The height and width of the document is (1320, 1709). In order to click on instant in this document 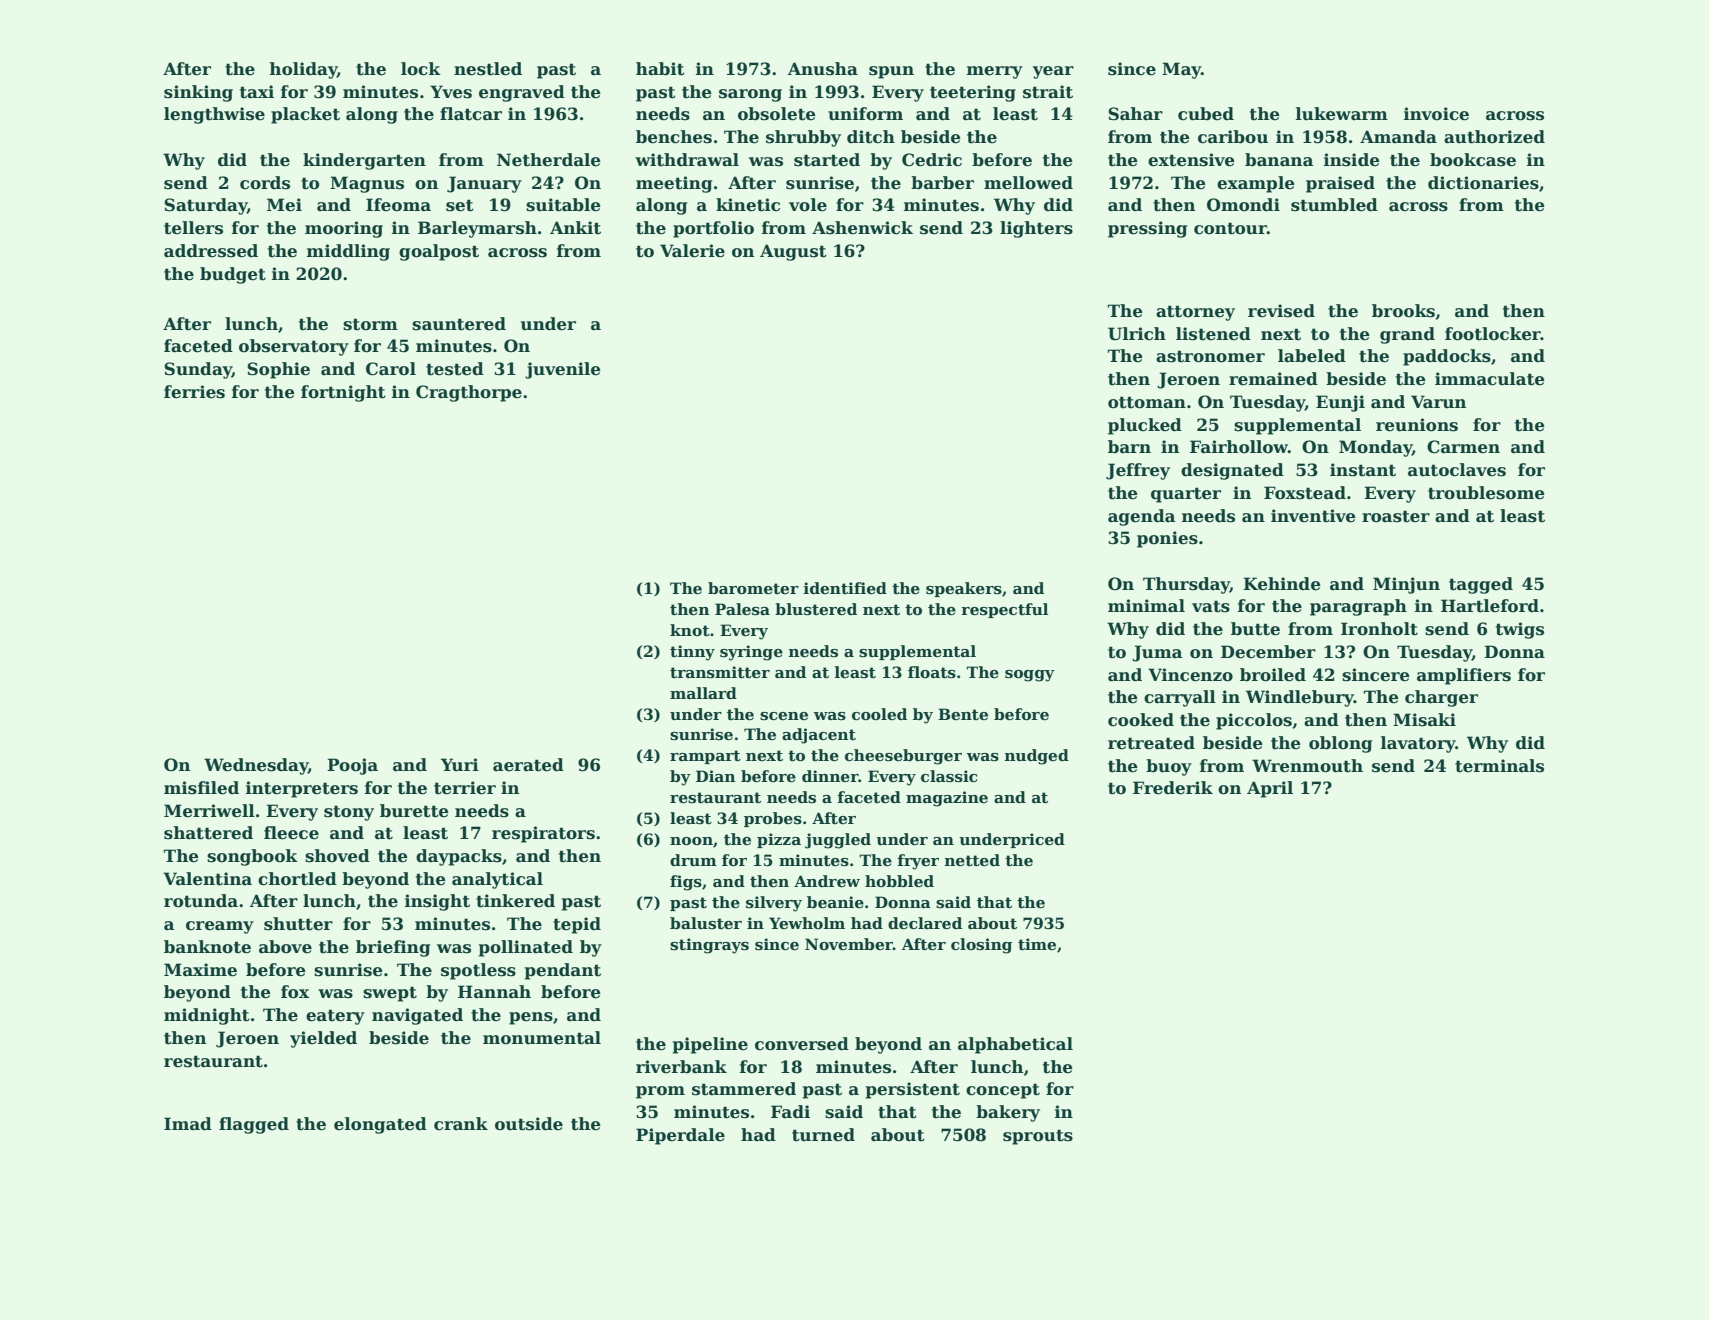, I will do `click(1363, 470)`.
